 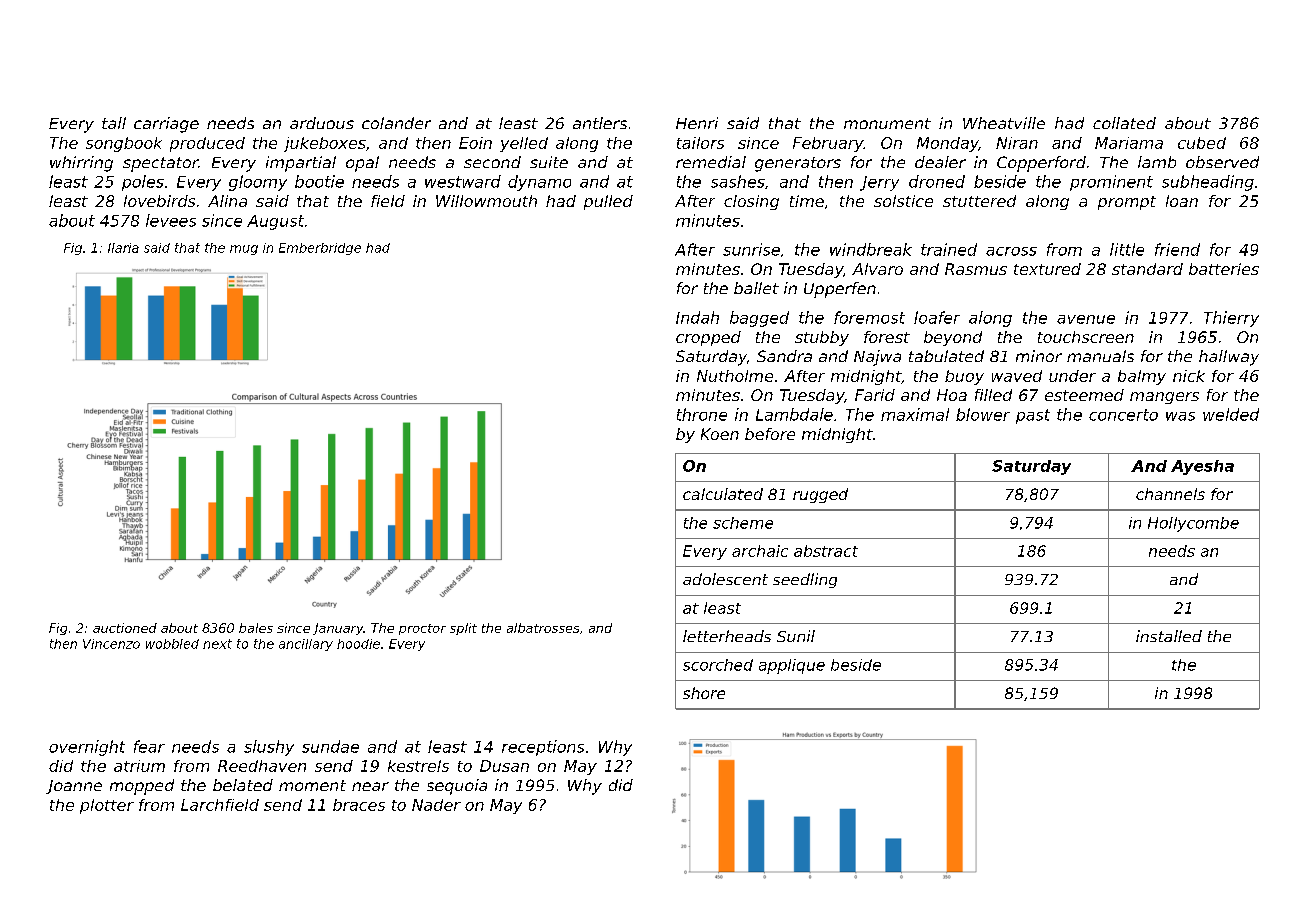 I want to click on auctioned, so click(x=125, y=628).
